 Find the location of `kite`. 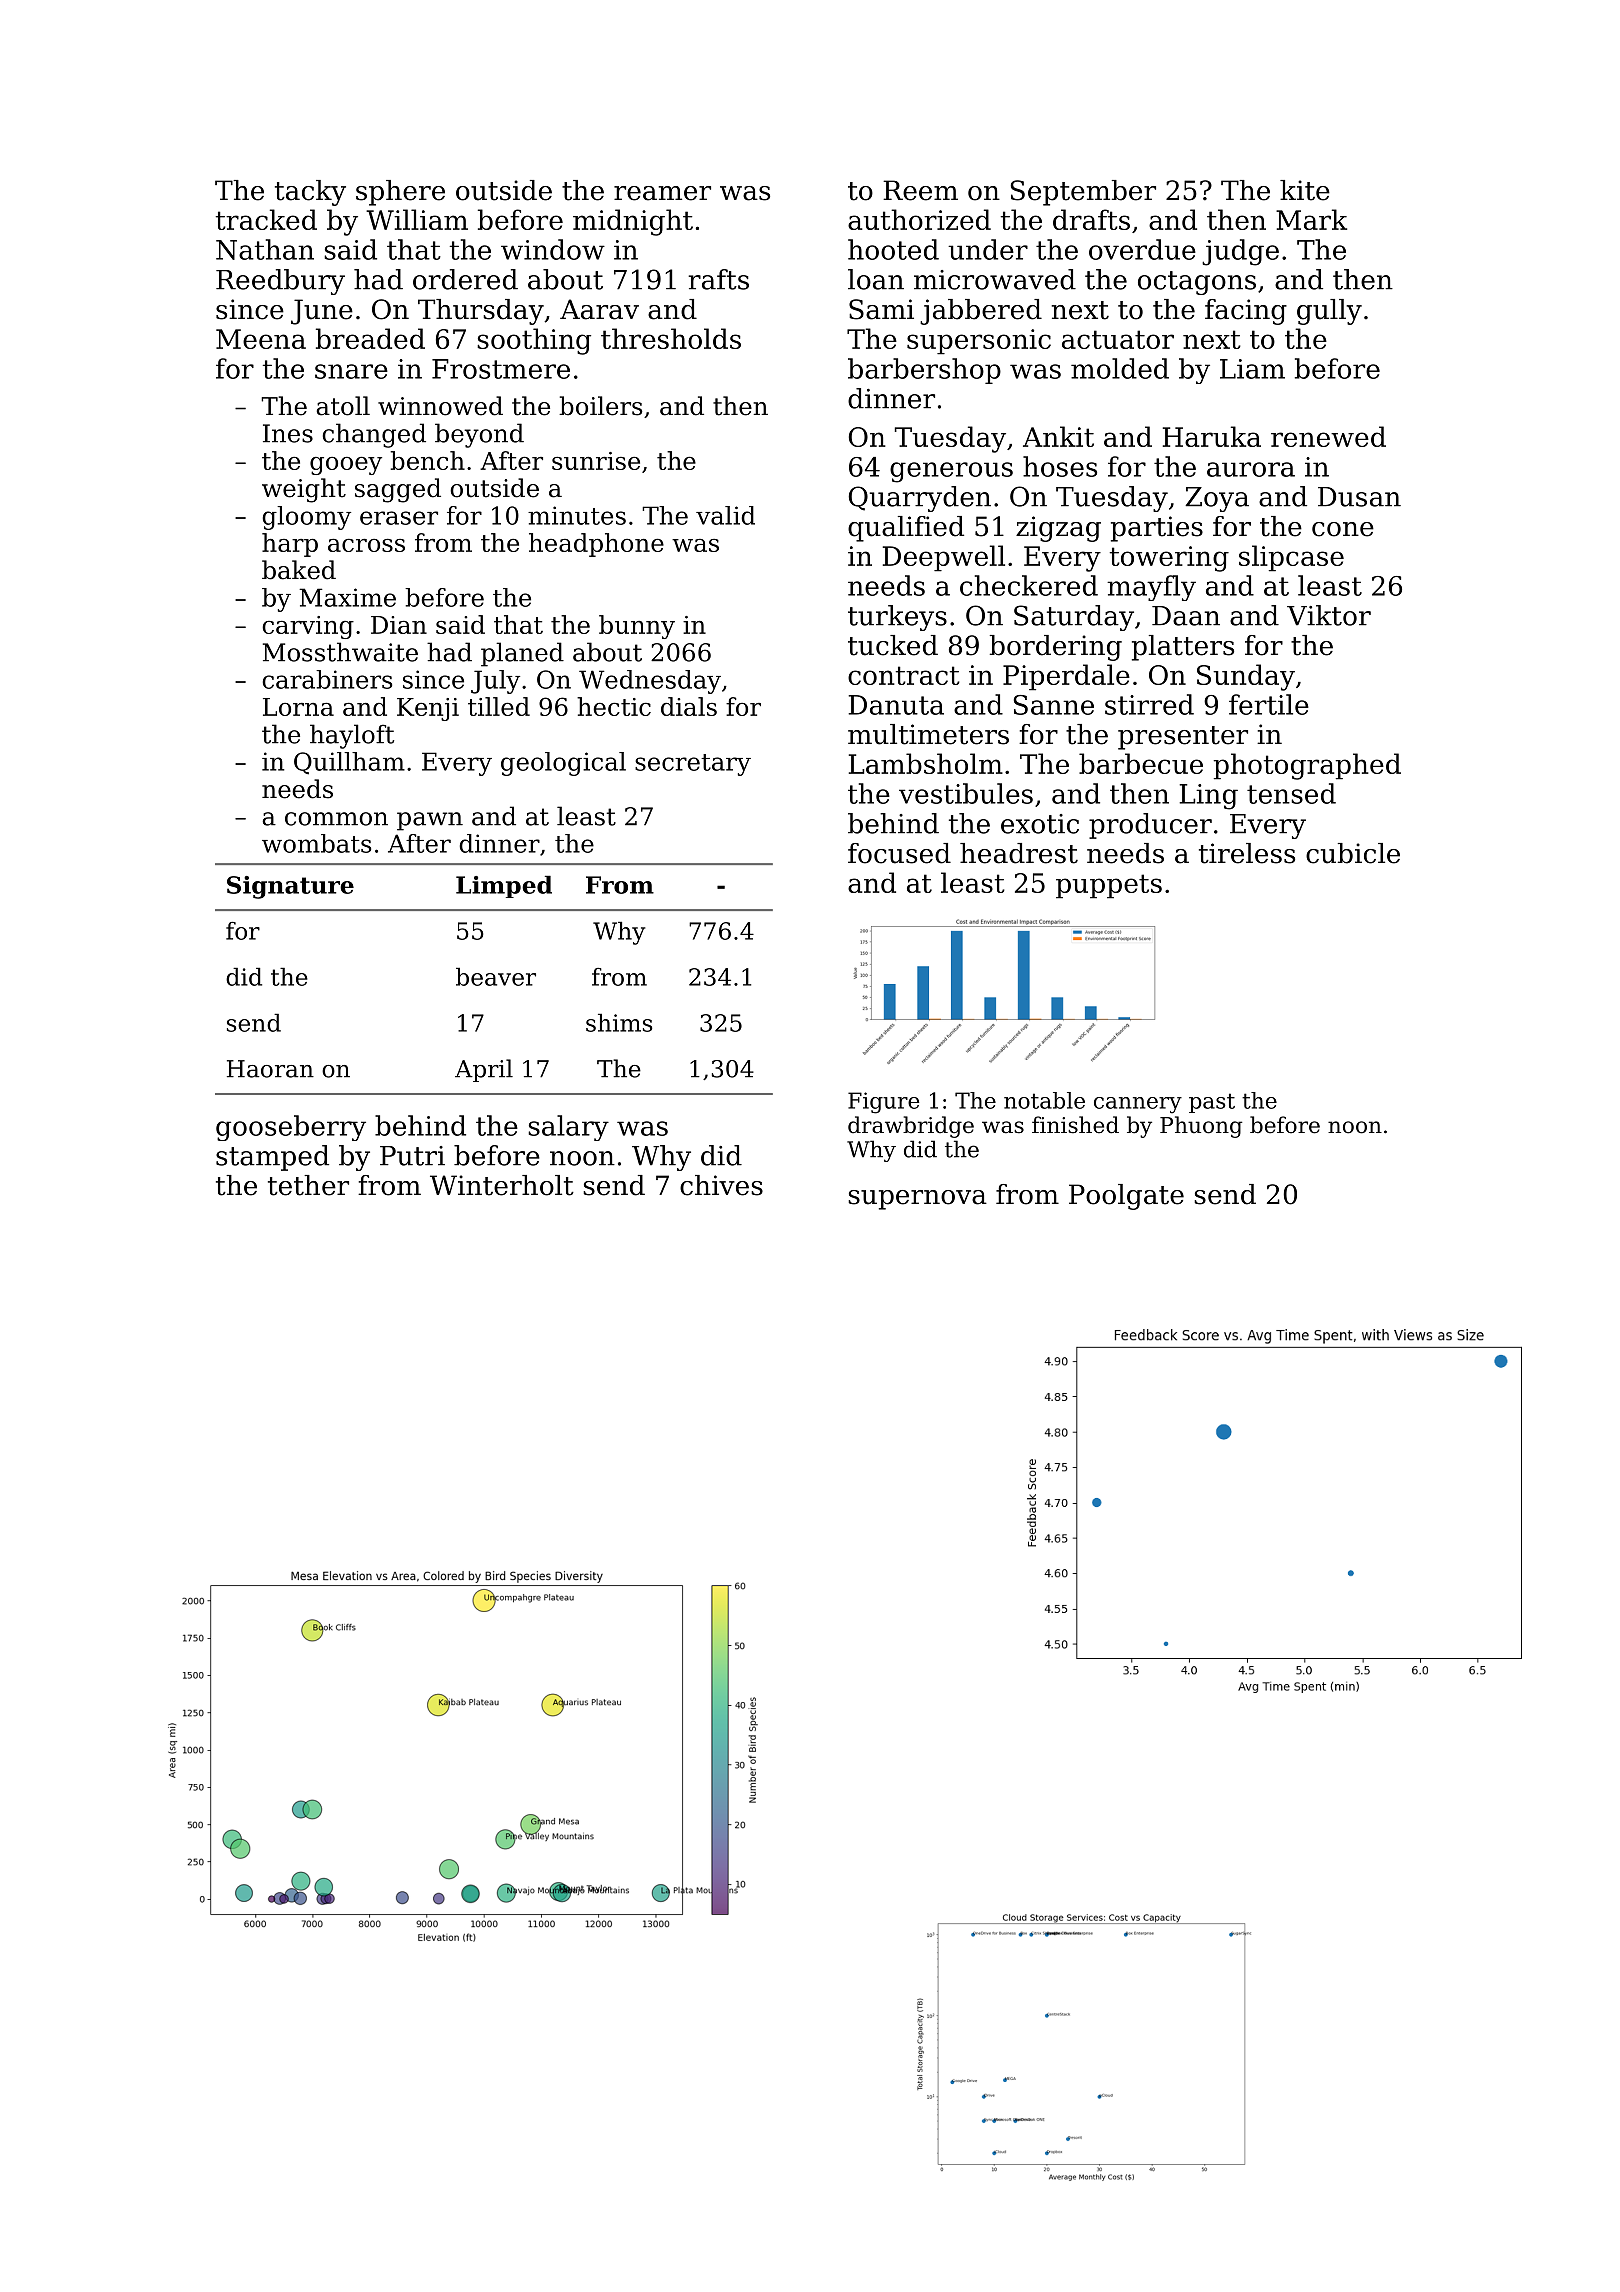

kite is located at coordinates (1305, 190).
